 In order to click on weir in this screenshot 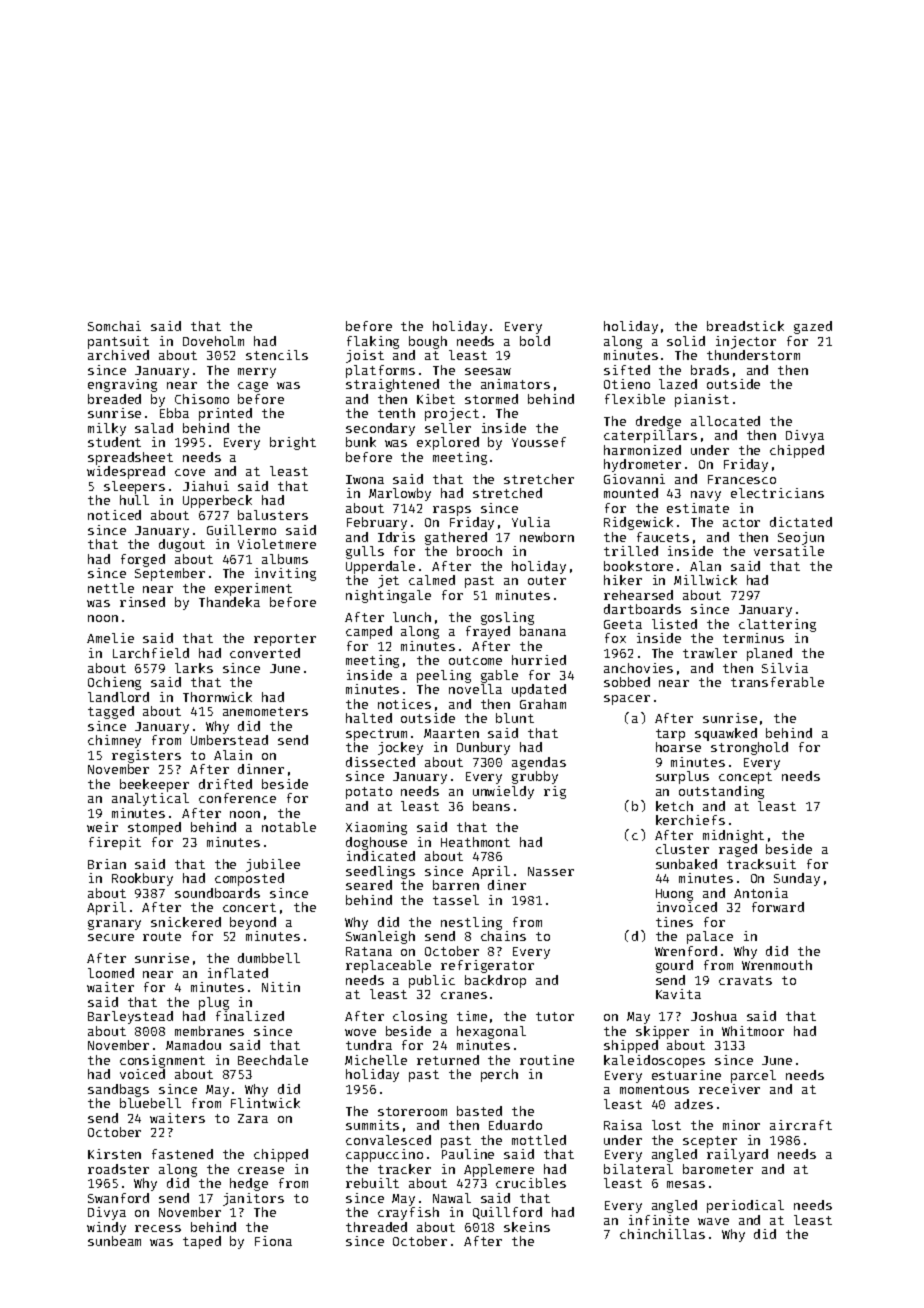, I will do `click(102, 827)`.
